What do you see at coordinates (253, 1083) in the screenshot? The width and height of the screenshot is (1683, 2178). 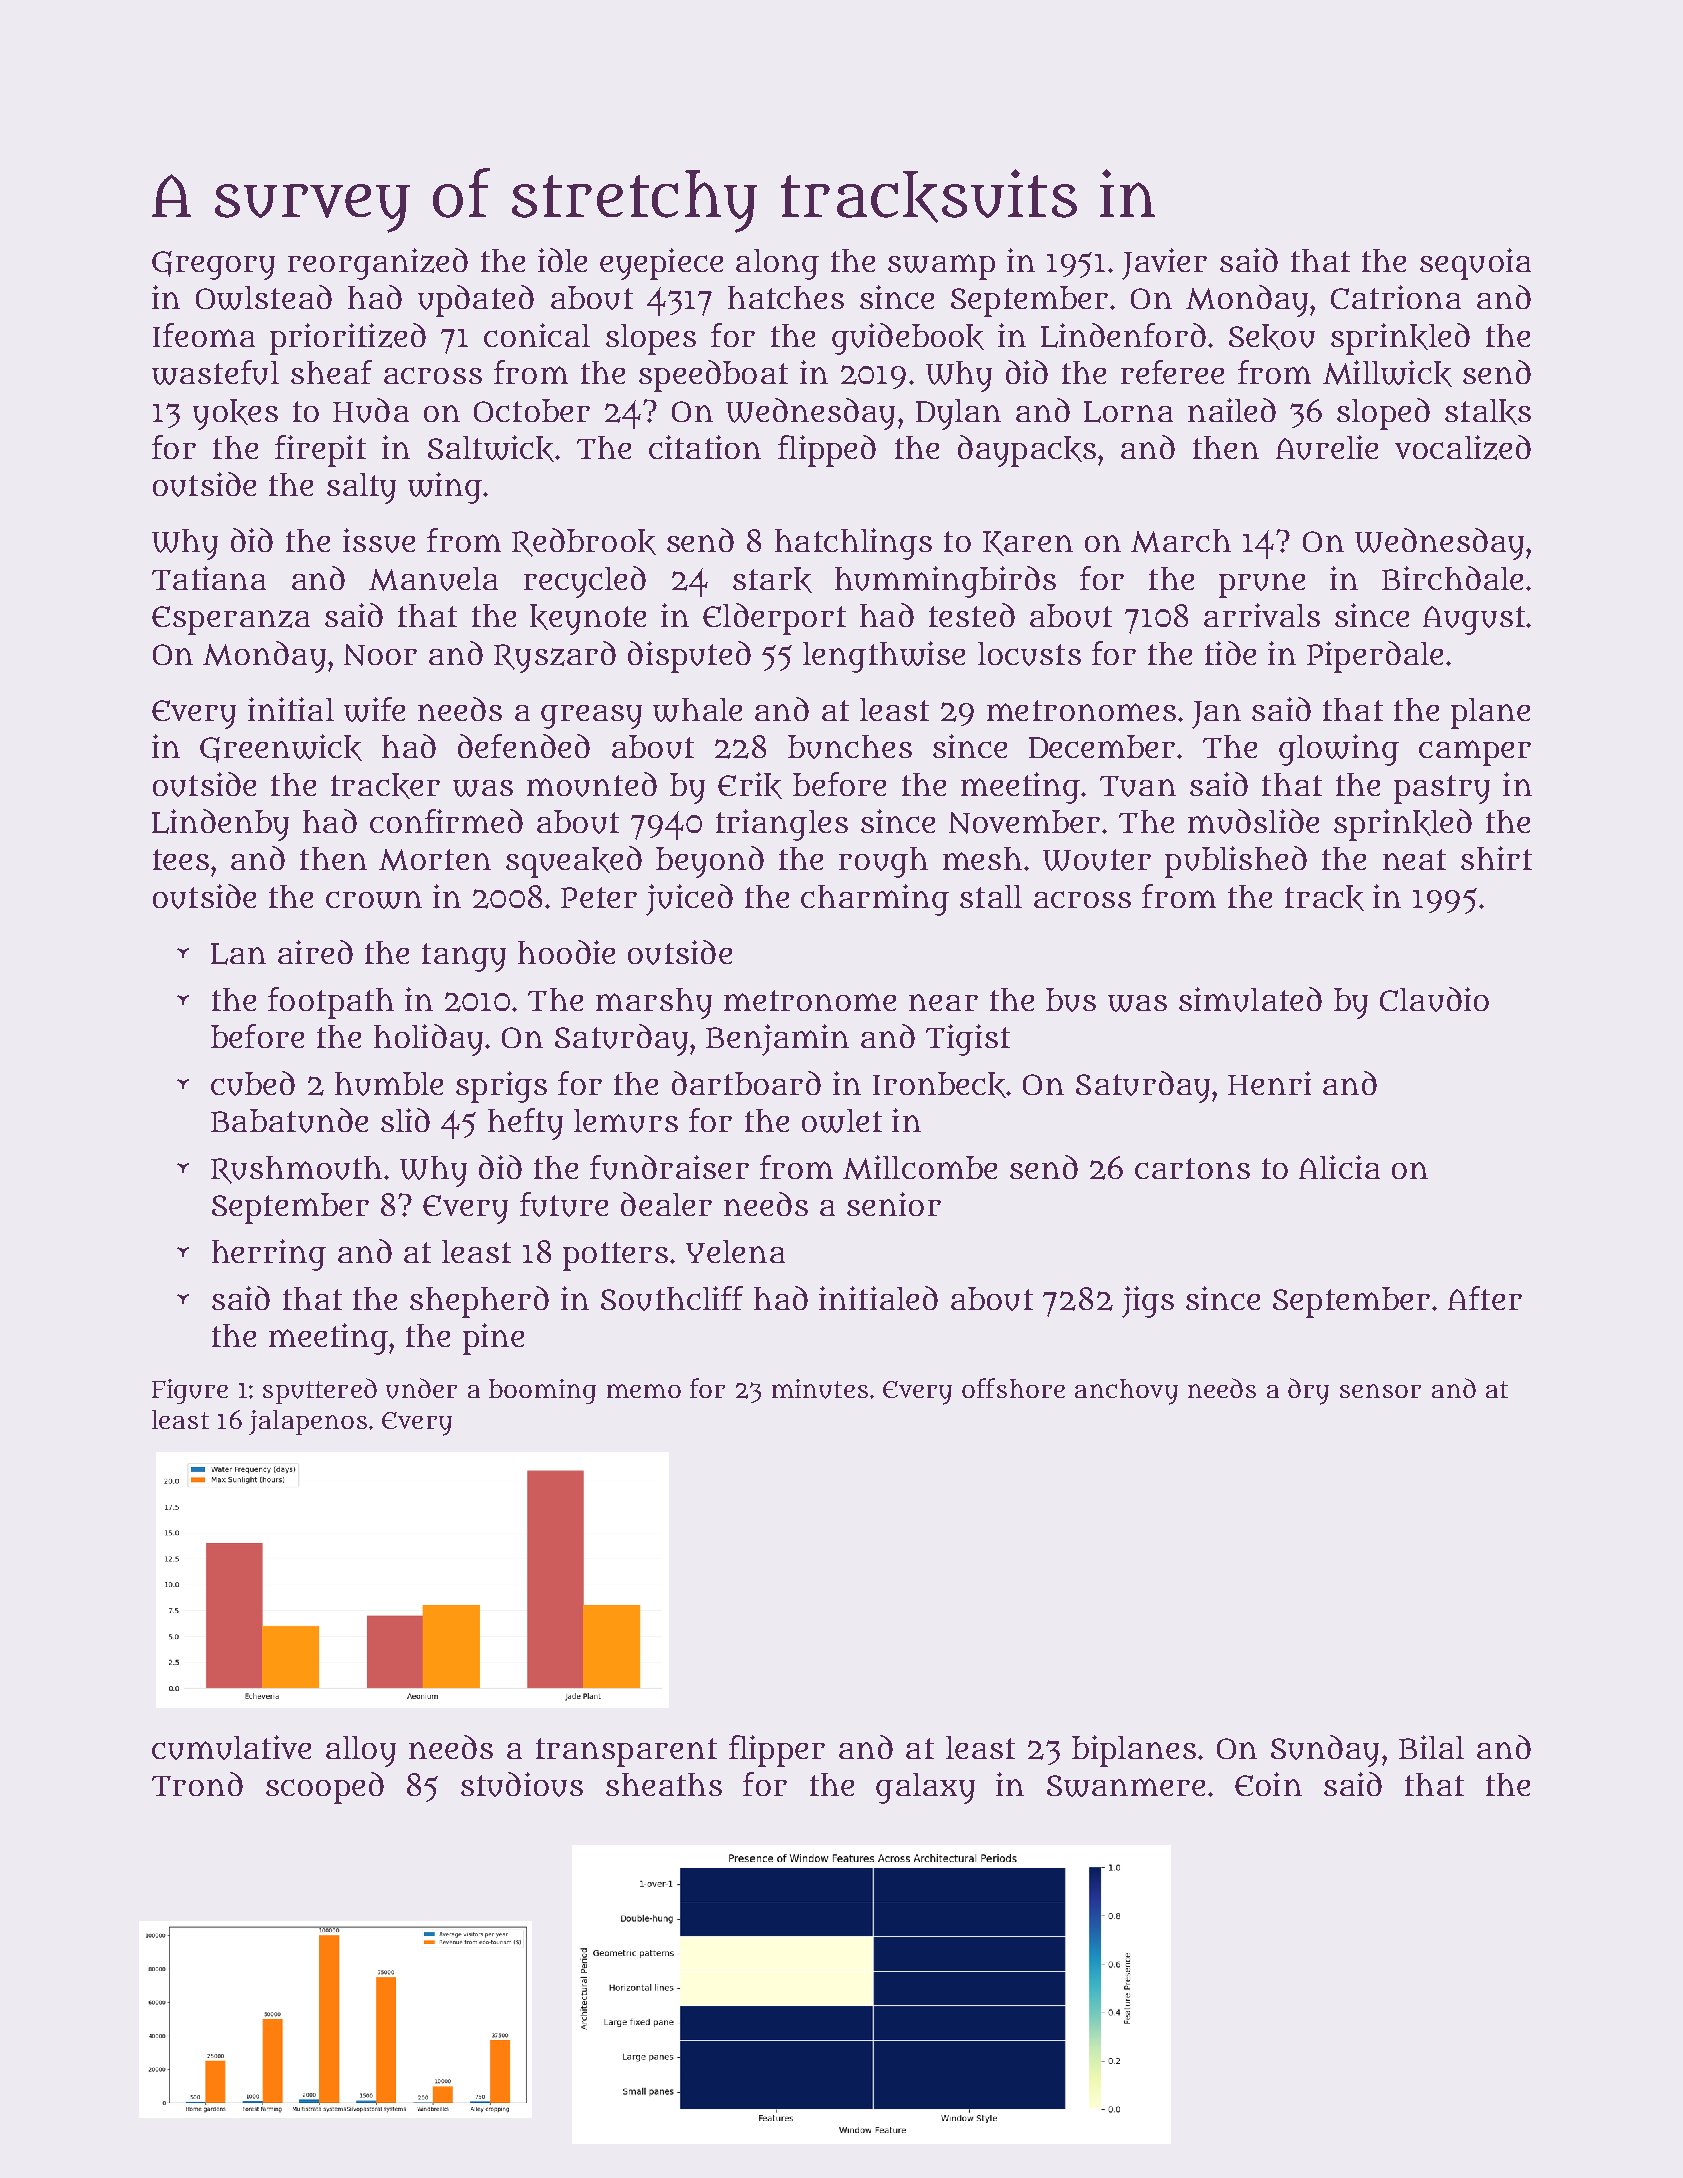 I see `cubed` at bounding box center [253, 1083].
